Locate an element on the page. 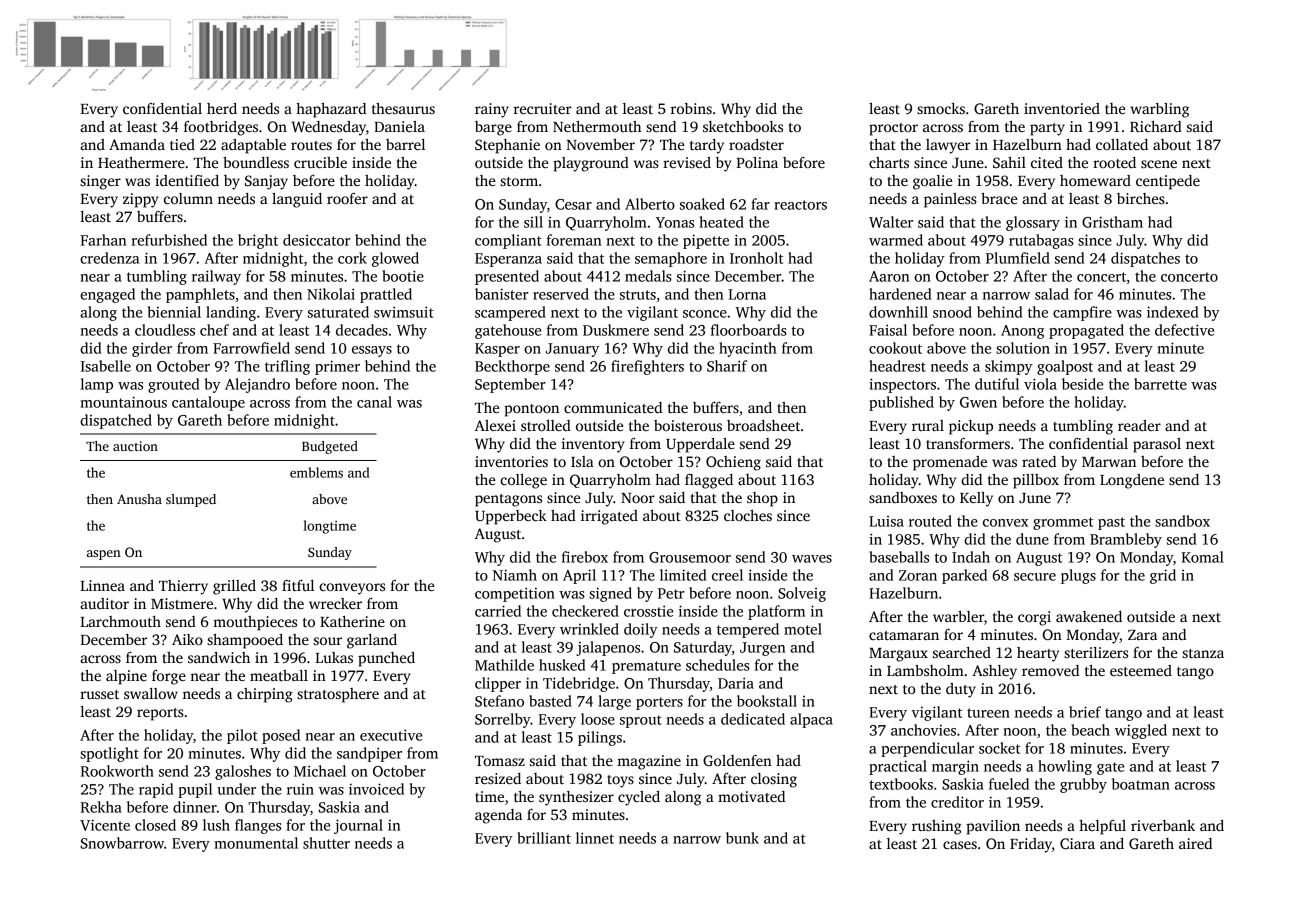  robins is located at coordinates (691, 108).
